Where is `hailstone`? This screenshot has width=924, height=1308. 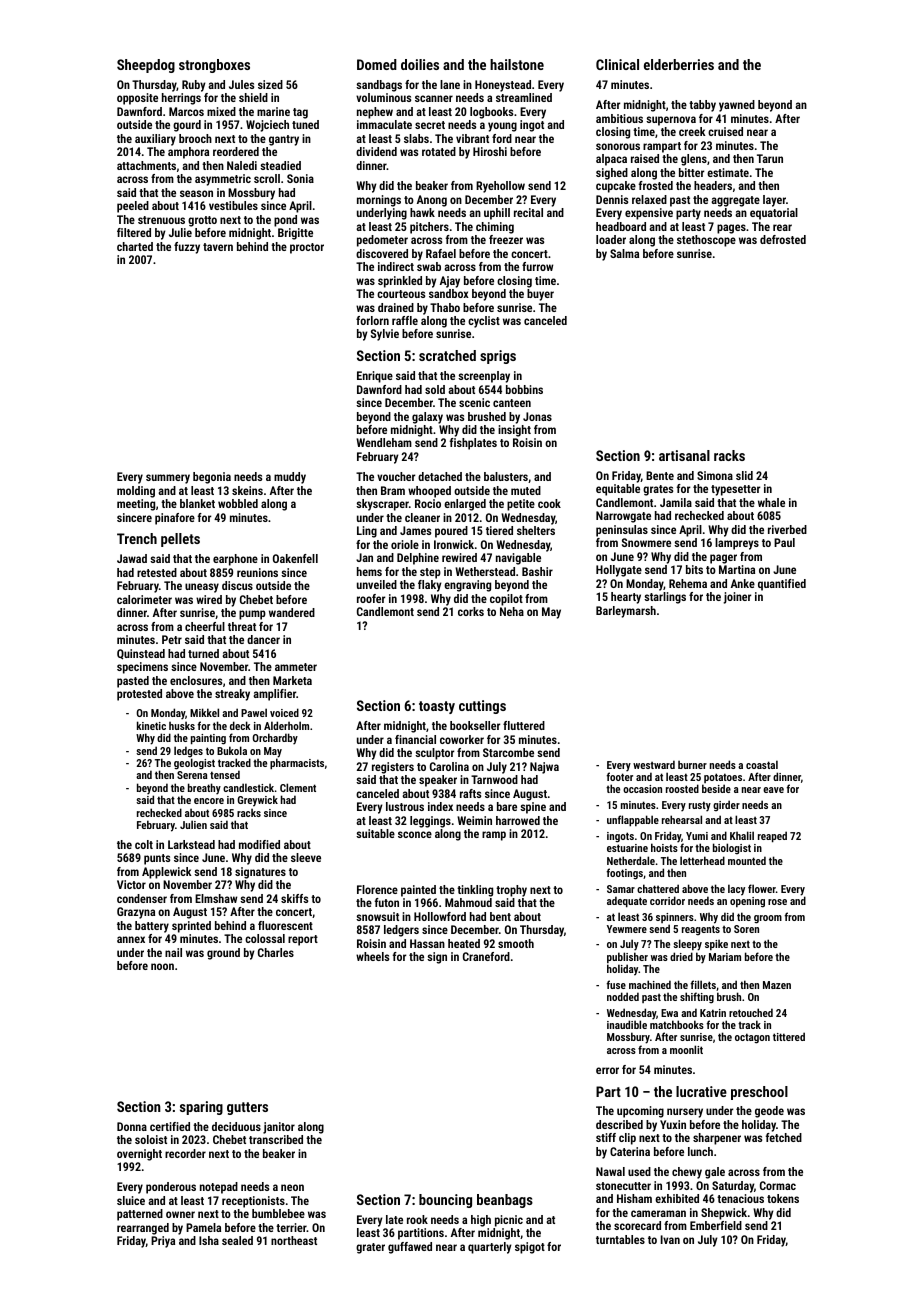
hailstone is located at coordinates (517, 64).
